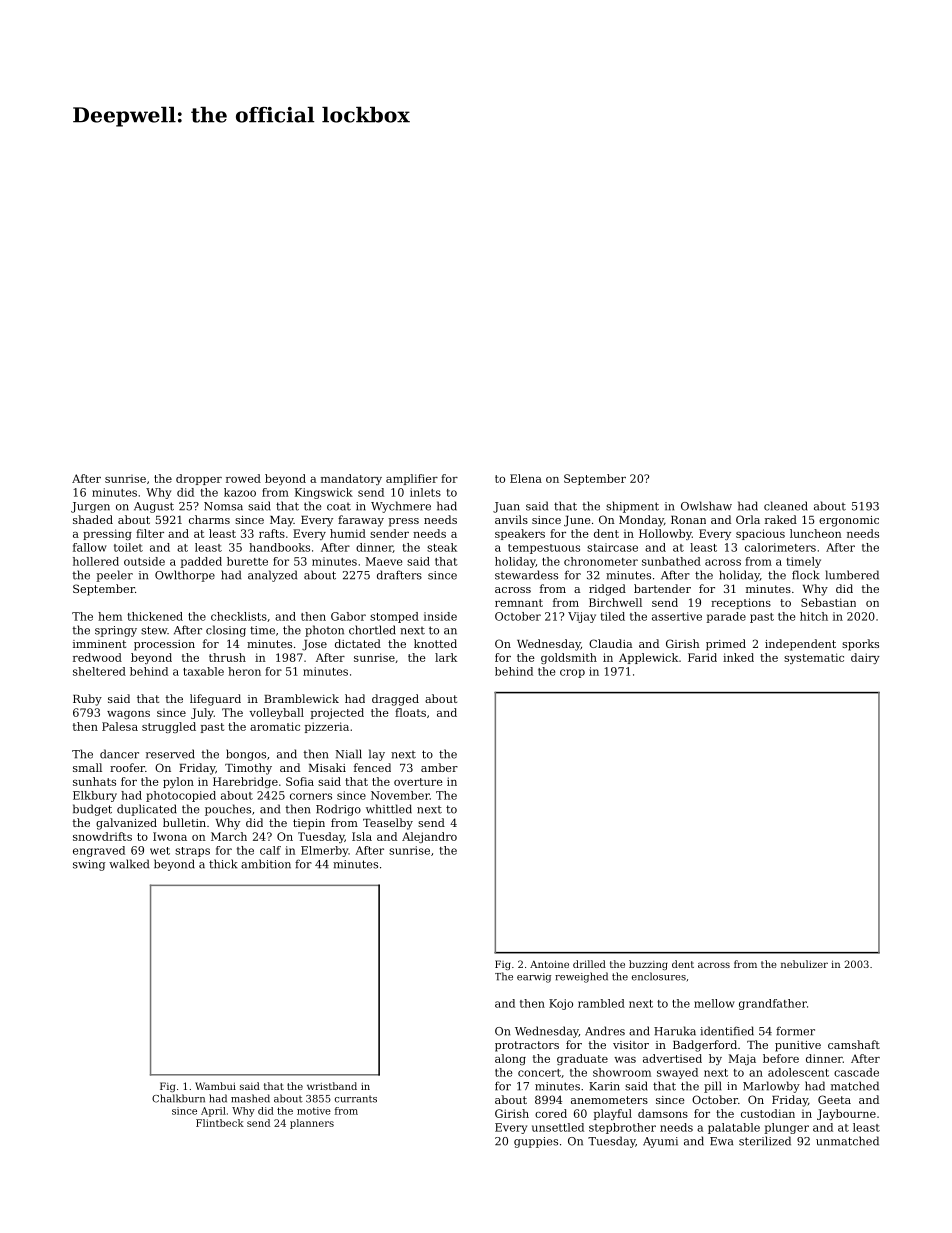 This image has height=1233, width=952. I want to click on drilled, so click(589, 964).
